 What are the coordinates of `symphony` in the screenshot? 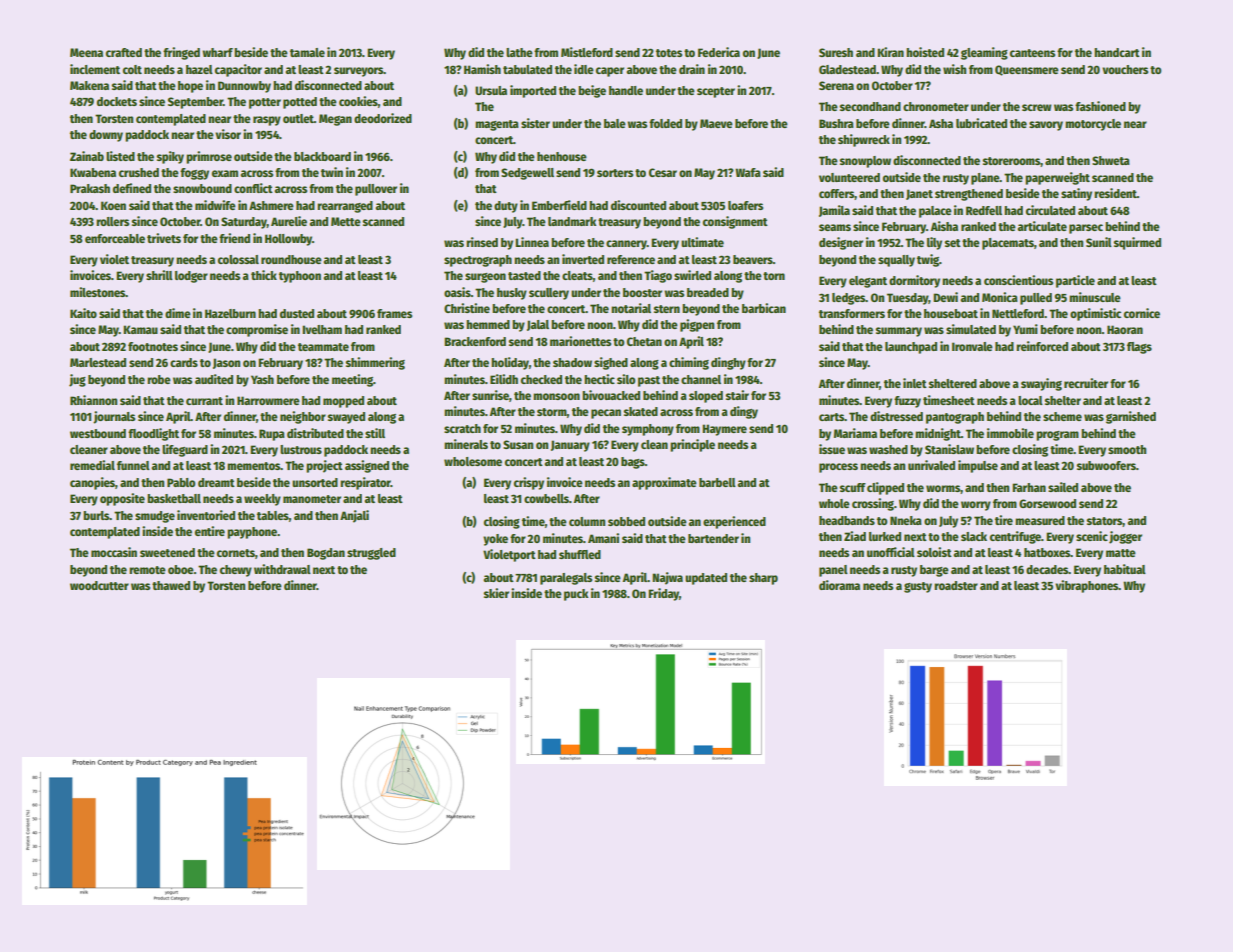 It's located at (648, 430).
